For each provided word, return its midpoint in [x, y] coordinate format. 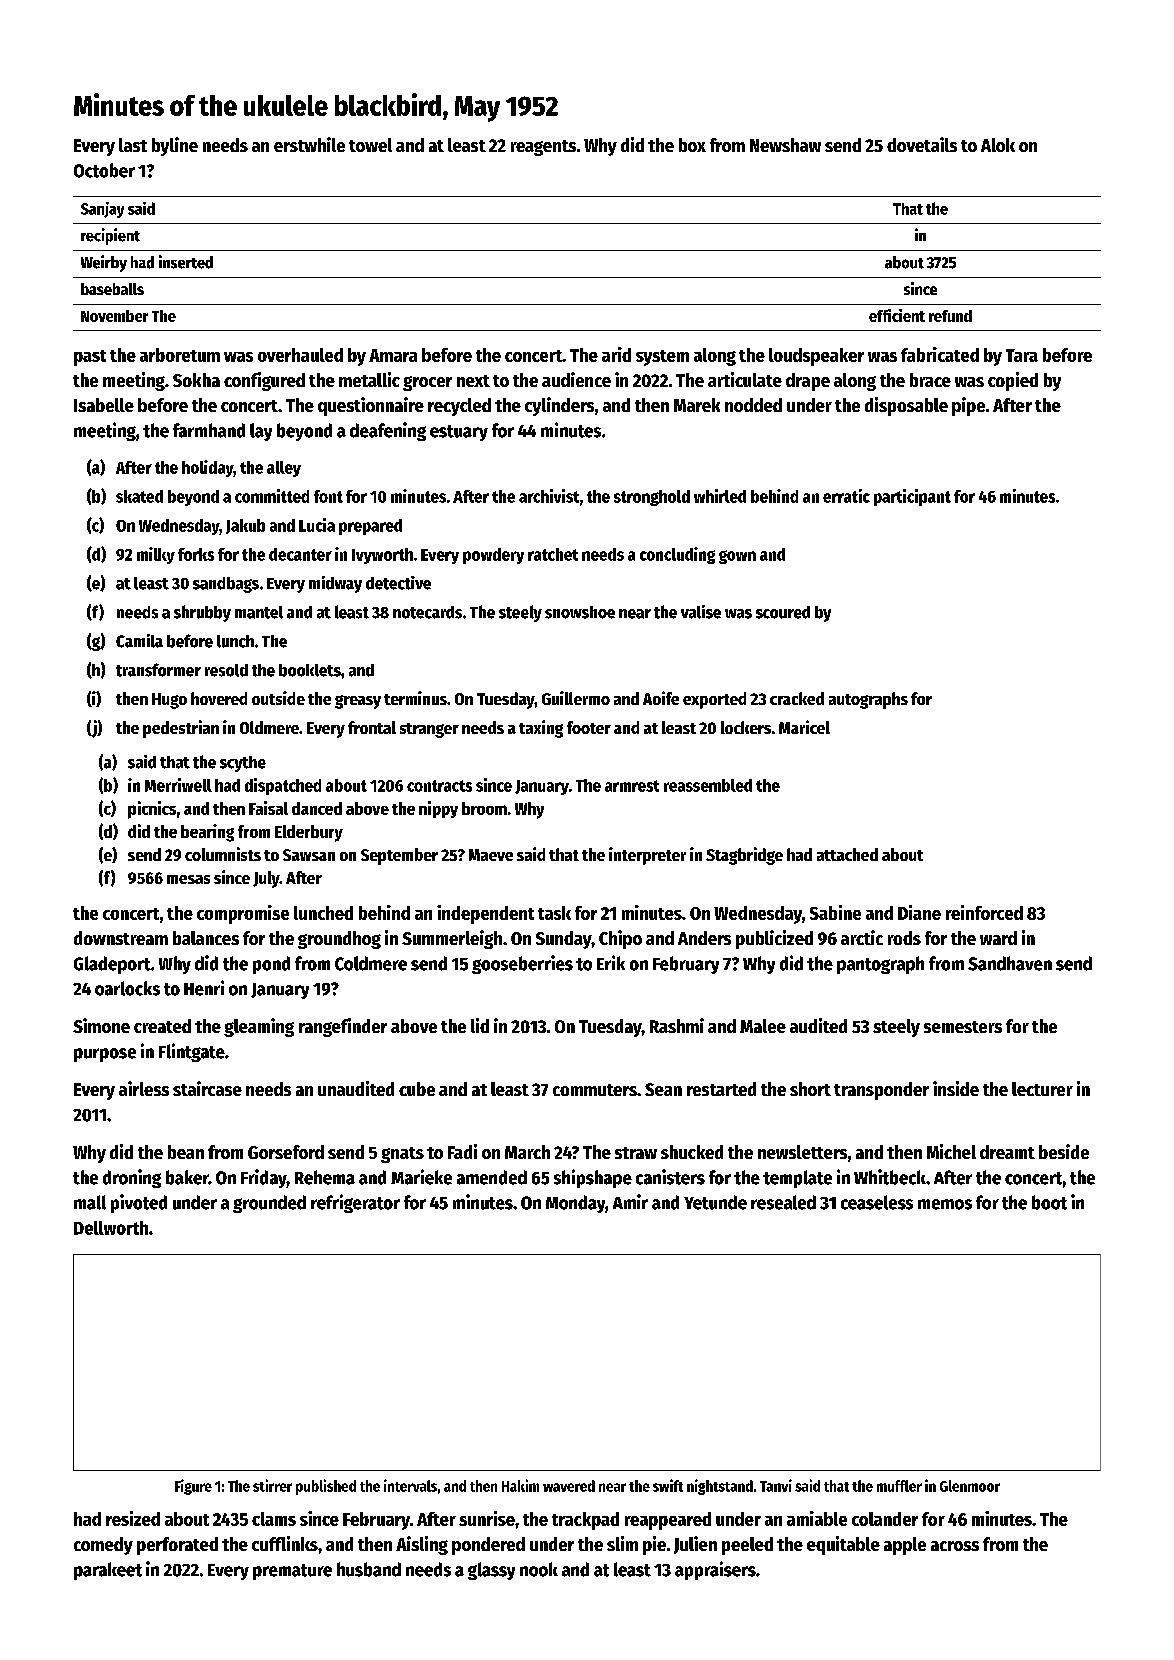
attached [847, 854]
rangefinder [343, 1027]
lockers [746, 727]
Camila [139, 641]
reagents [543, 148]
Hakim [520, 1485]
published [326, 1487]
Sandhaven [1010, 963]
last [133, 145]
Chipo [620, 939]
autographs [868, 700]
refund [950, 316]
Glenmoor [970, 1486]
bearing [207, 833]
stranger [429, 730]
